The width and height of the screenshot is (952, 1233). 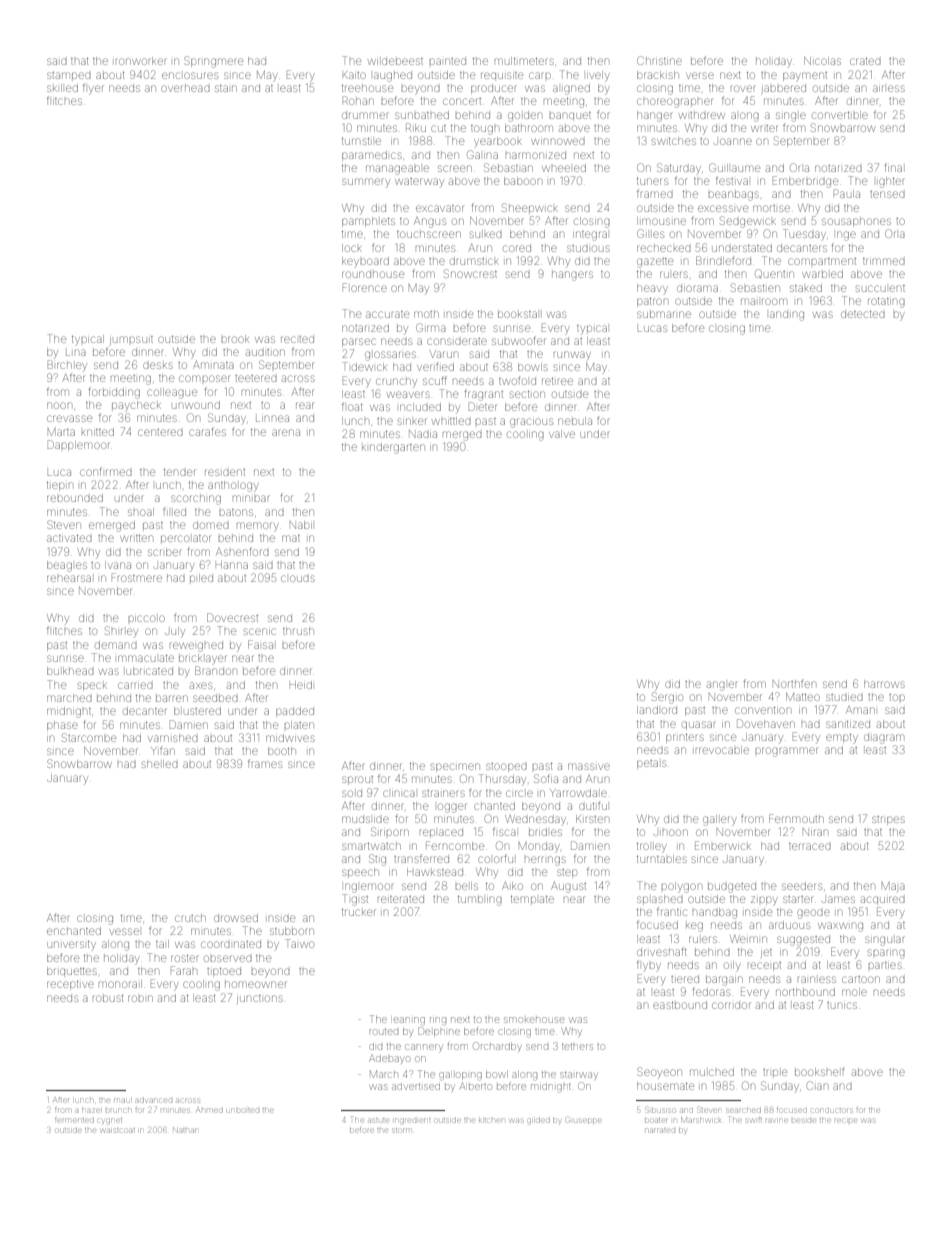 What do you see at coordinates (131, 340) in the screenshot?
I see `jumpsuit` at bounding box center [131, 340].
